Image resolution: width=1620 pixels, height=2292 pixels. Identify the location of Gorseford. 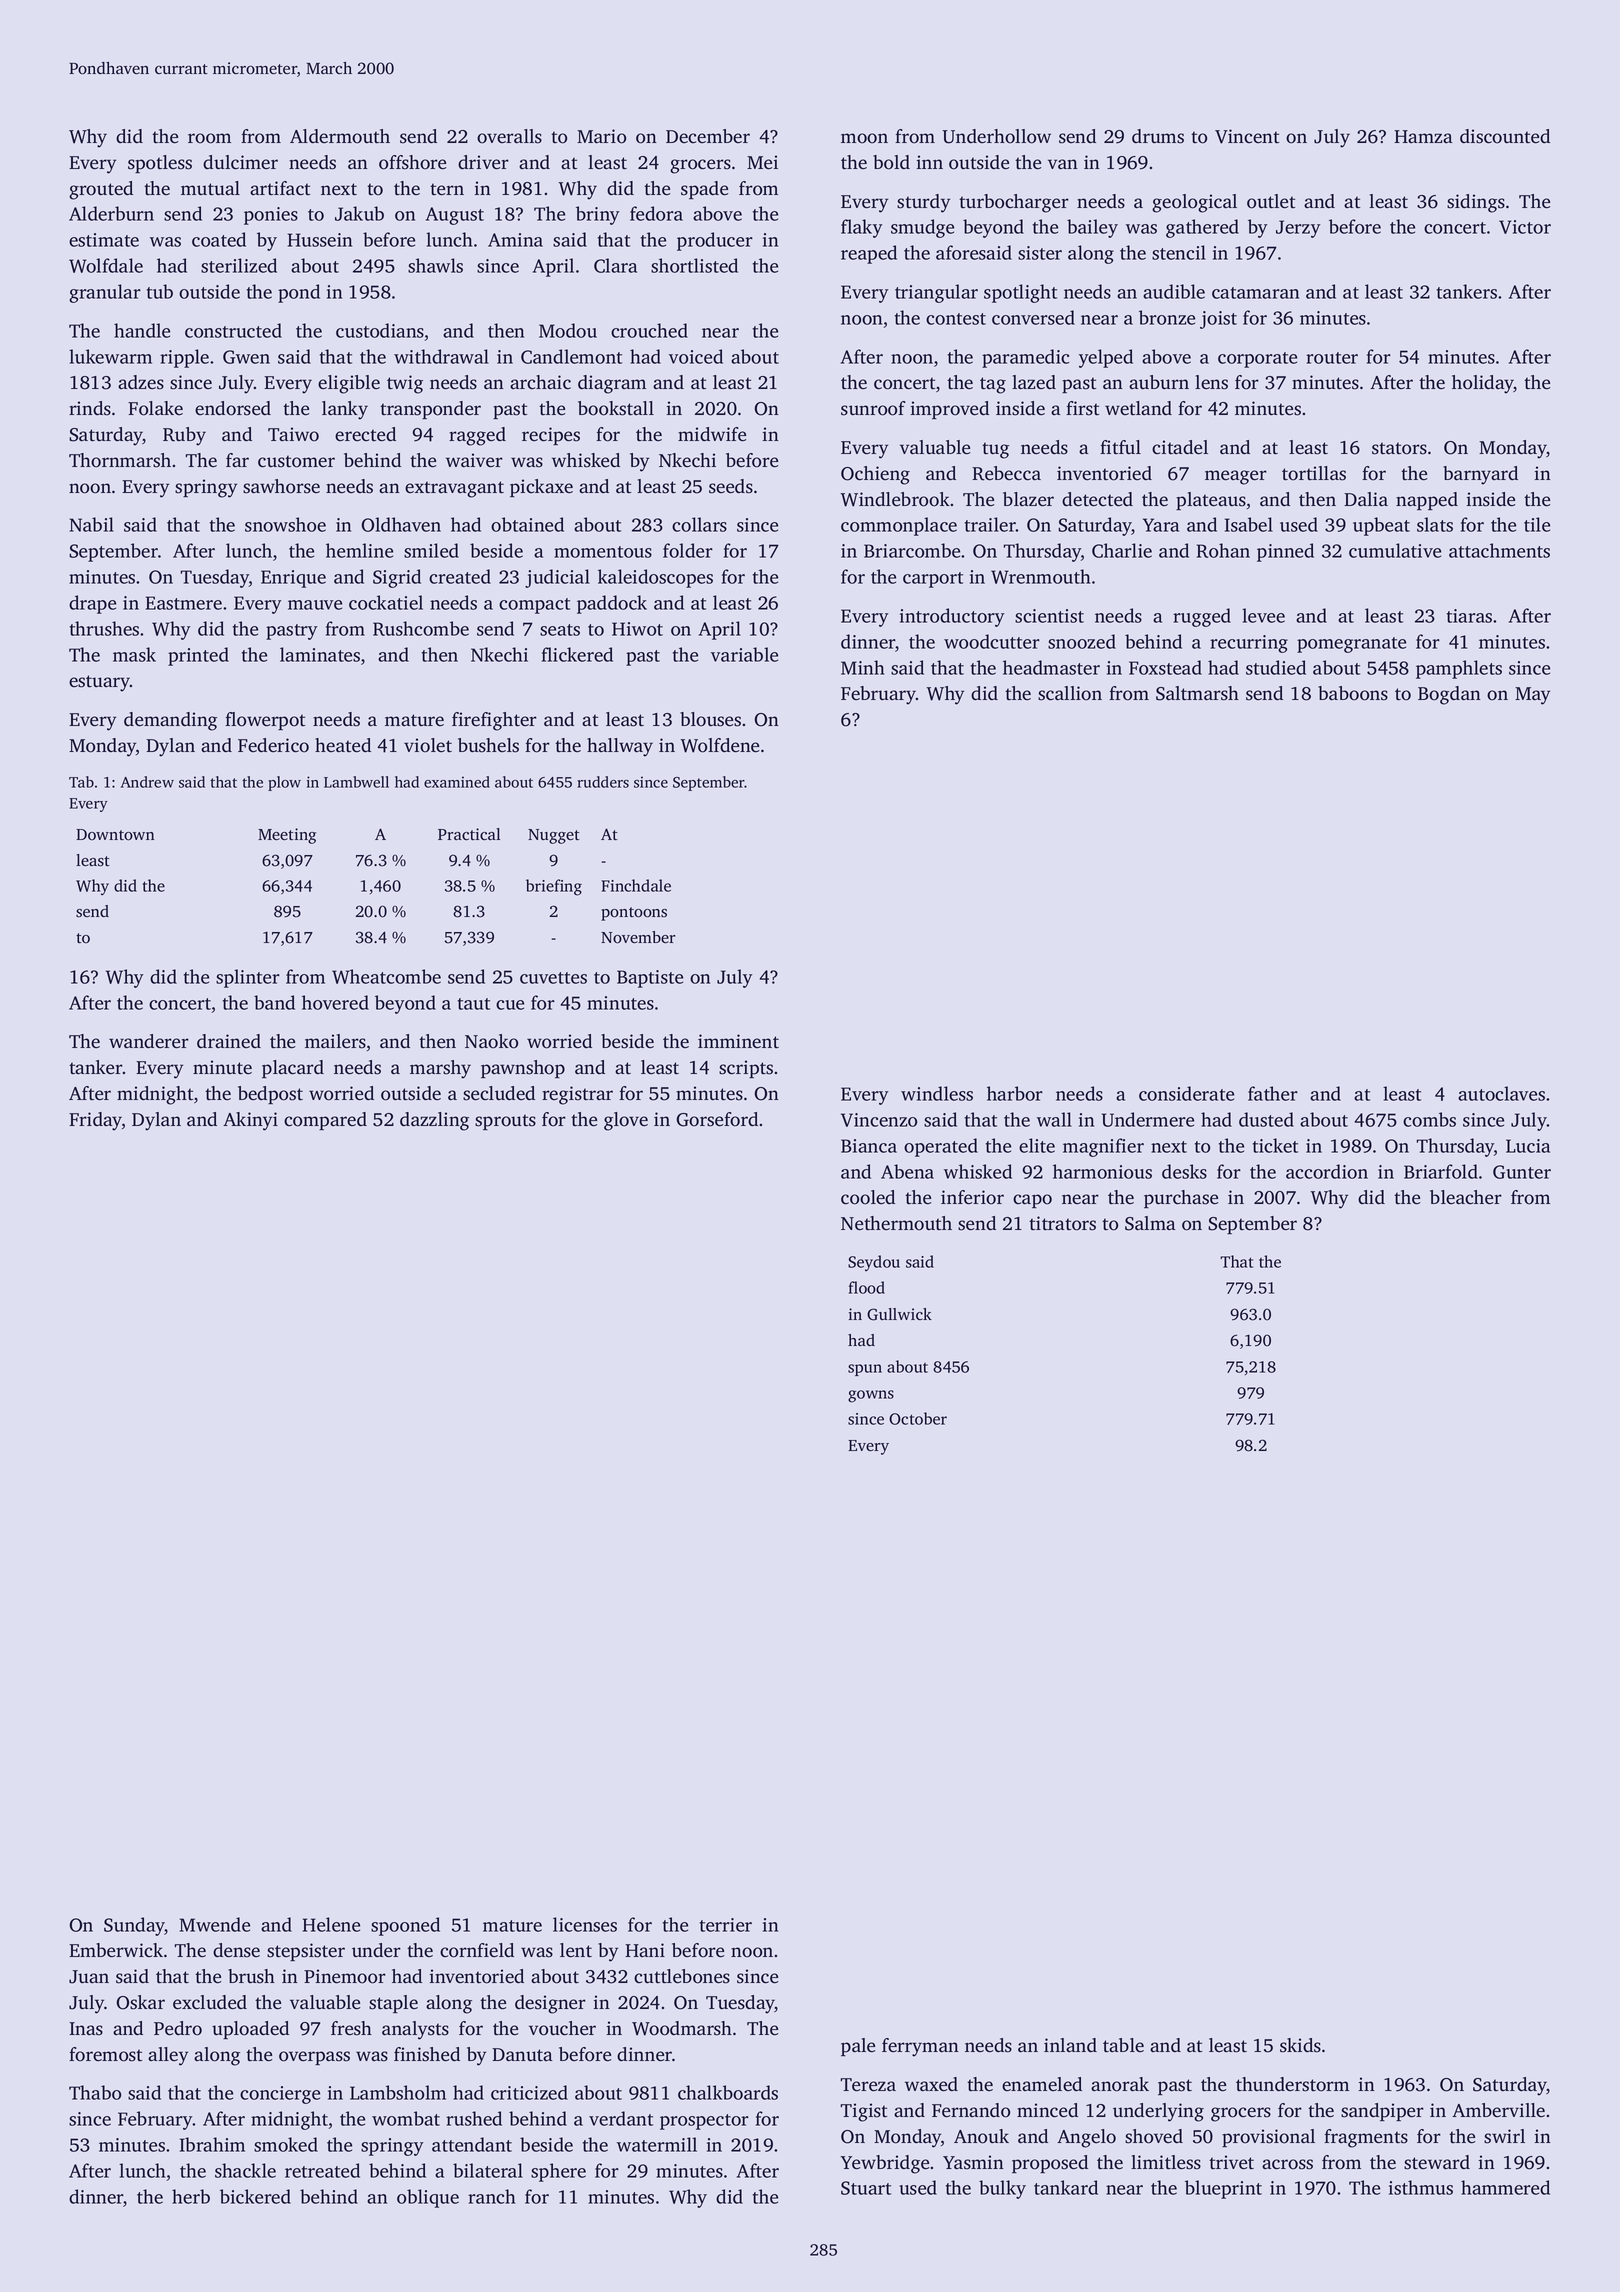
(717, 1119).
